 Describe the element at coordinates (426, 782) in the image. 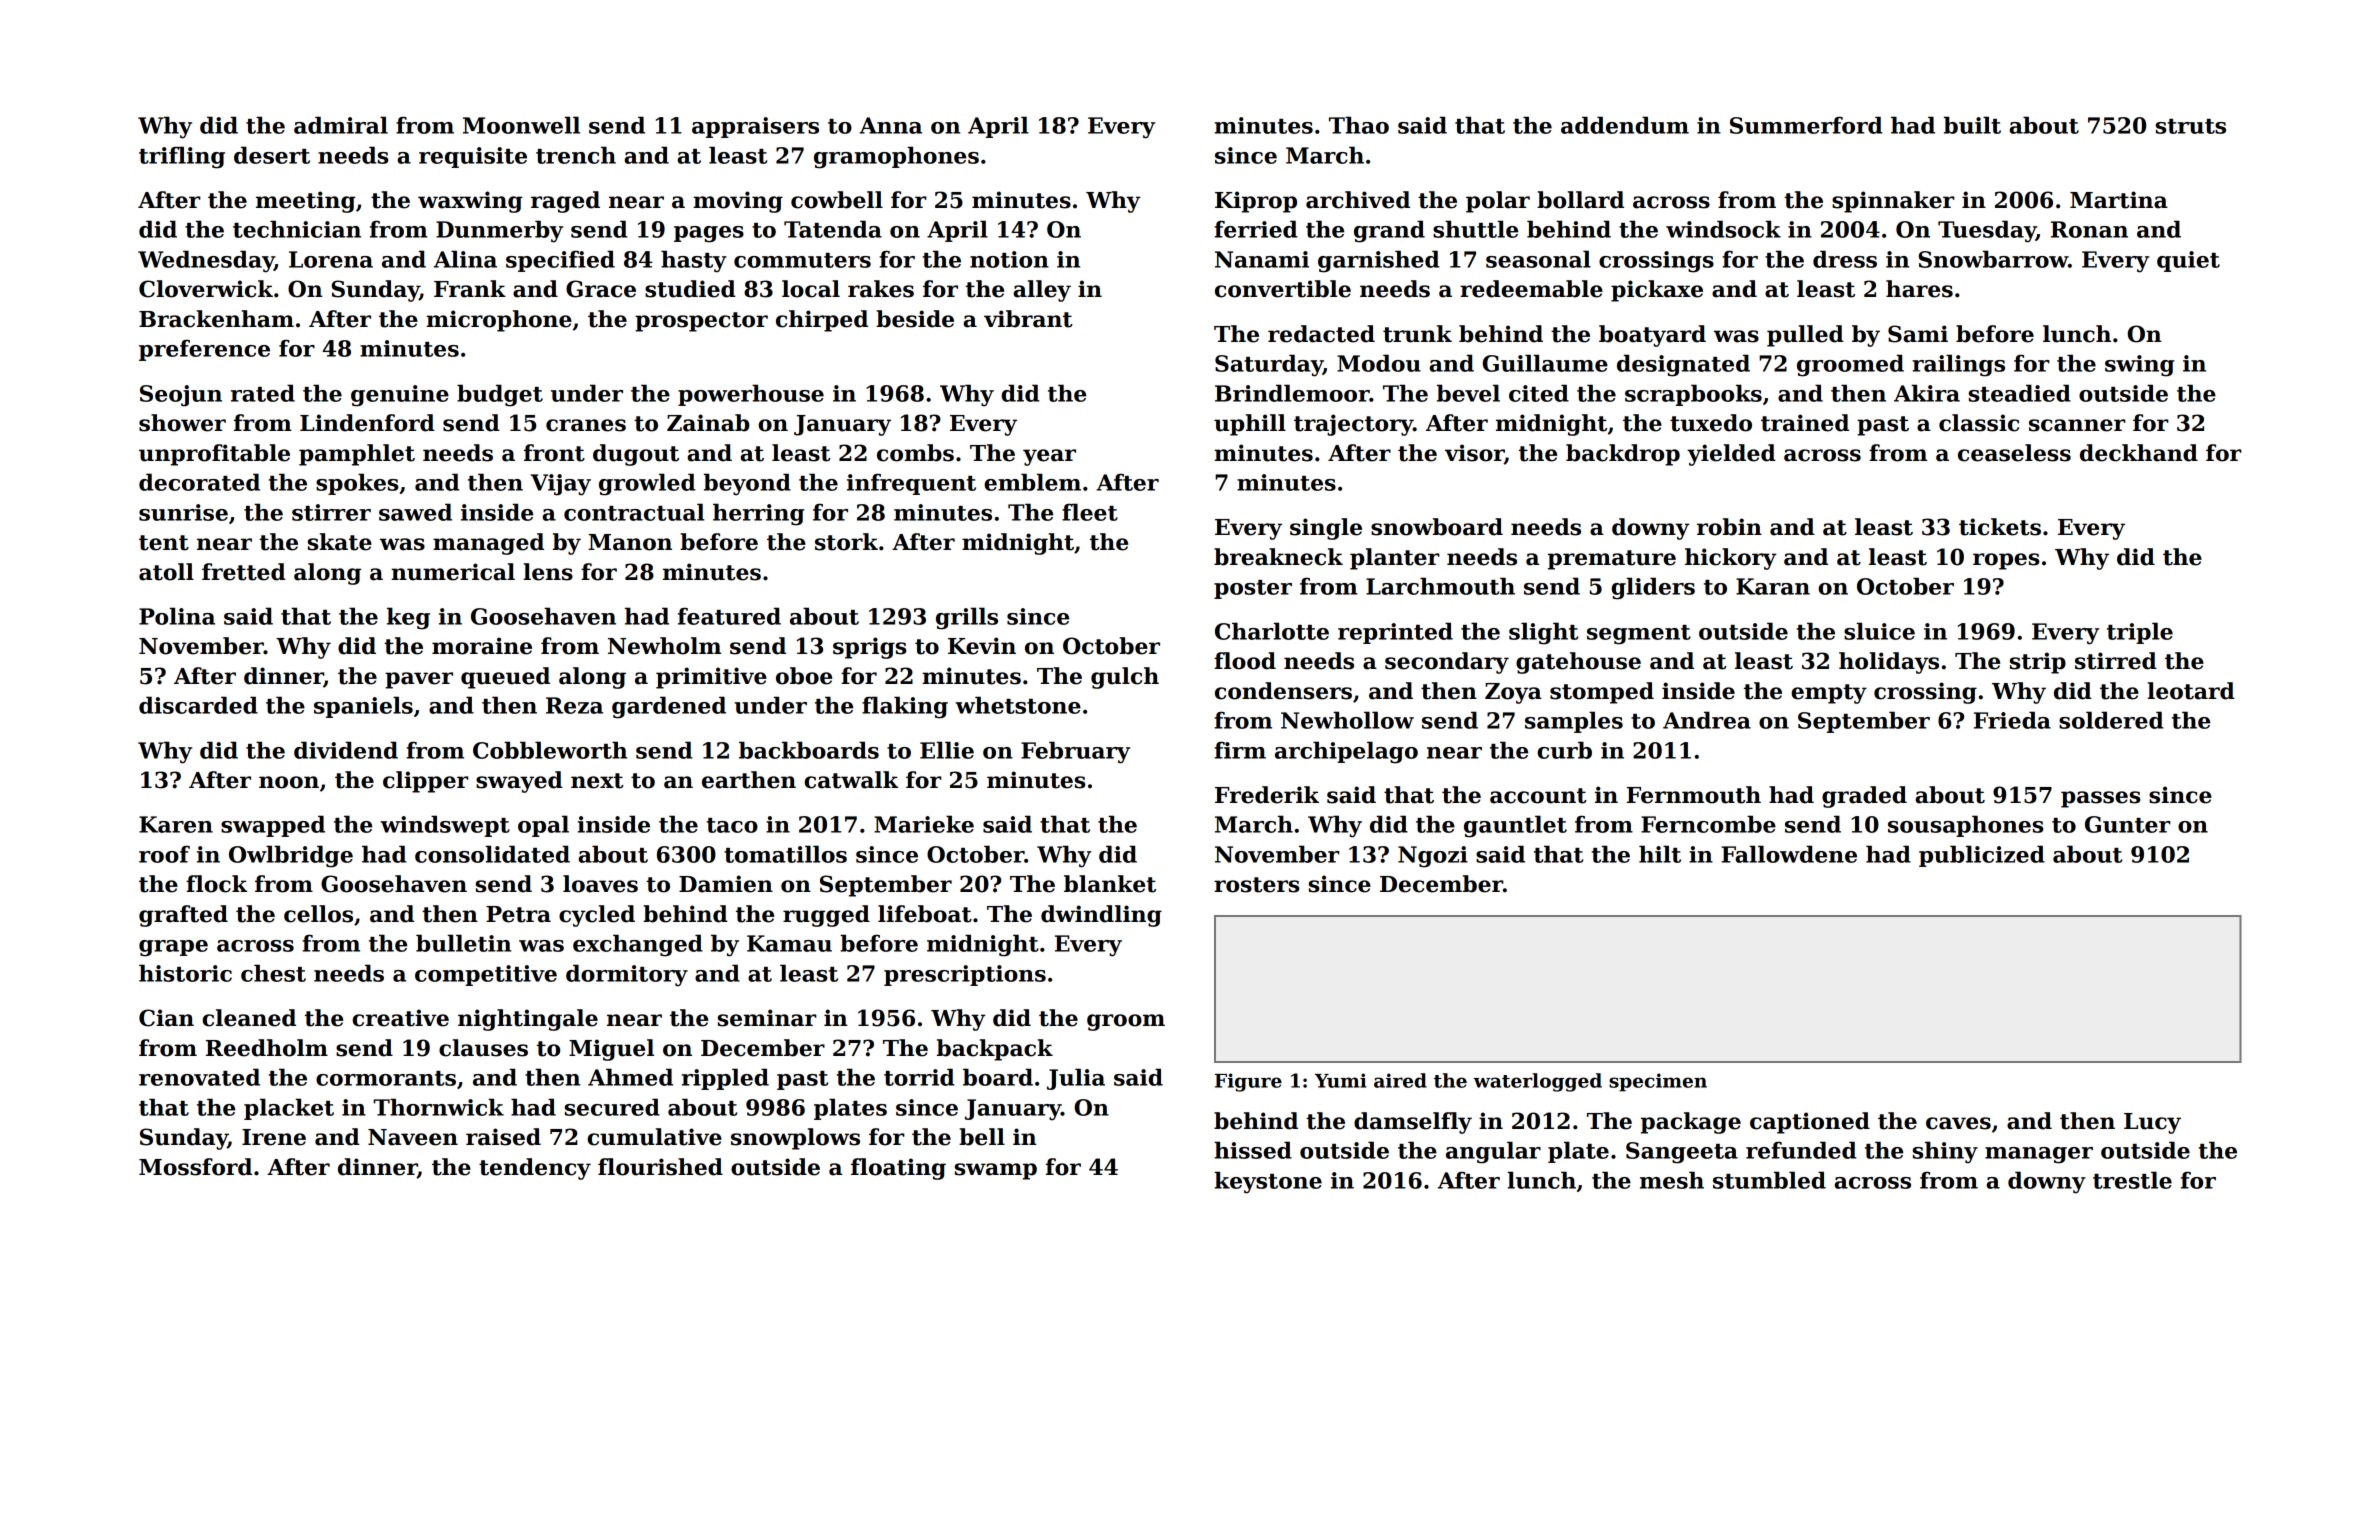

I see `clipper` at that location.
